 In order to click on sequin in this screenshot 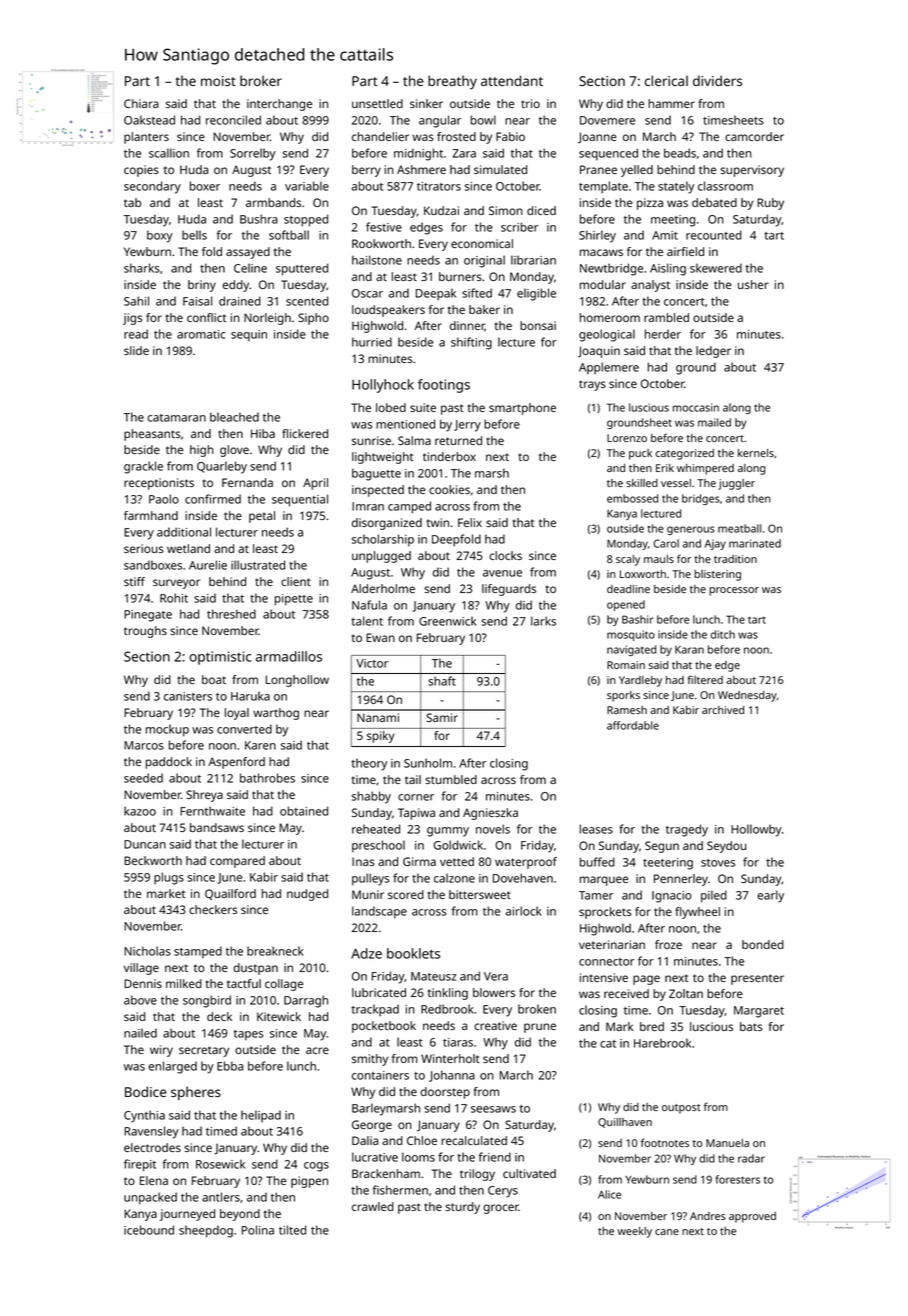, I will do `click(249, 335)`.
